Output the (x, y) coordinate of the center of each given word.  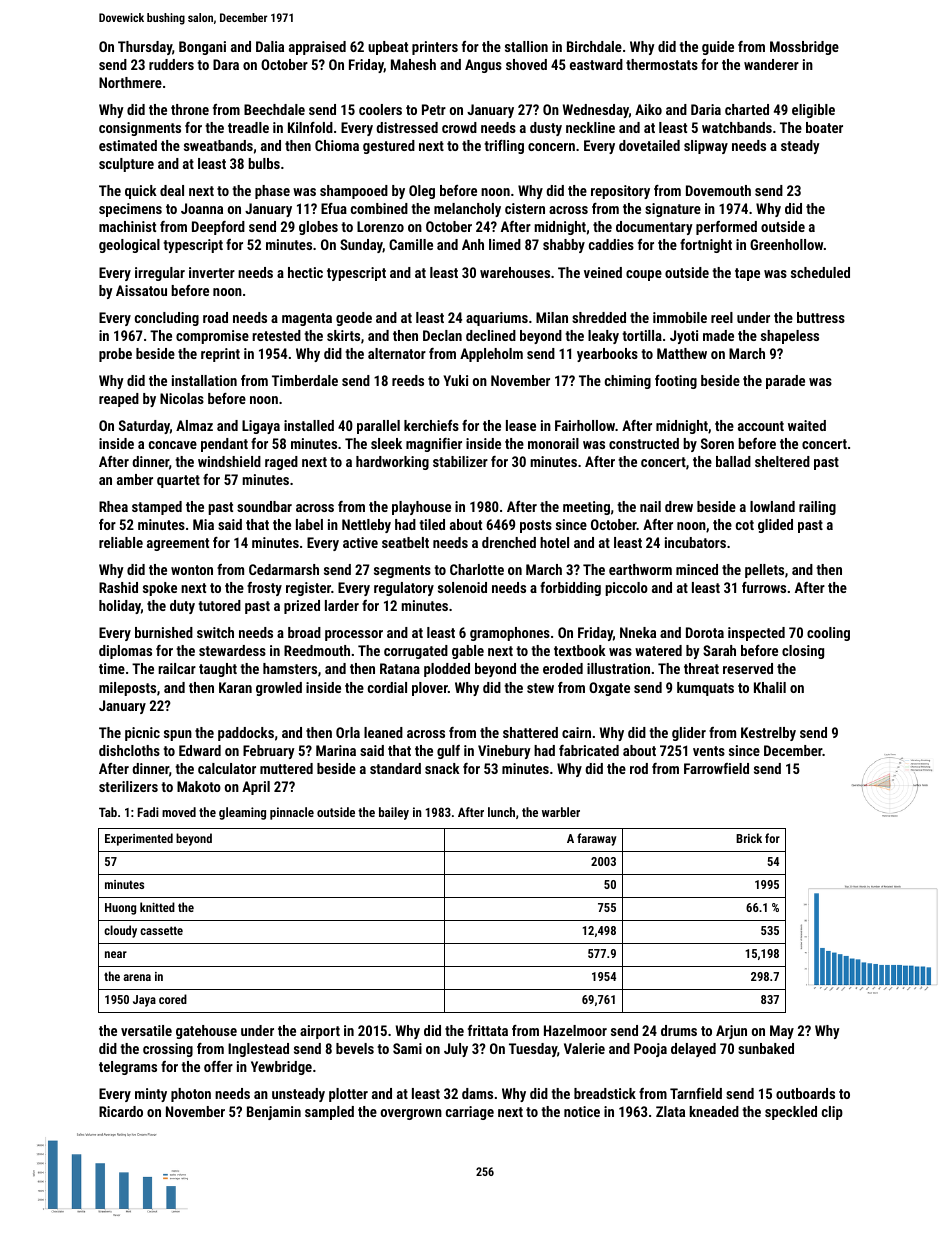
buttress (821, 317)
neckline (590, 127)
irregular (160, 274)
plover (430, 689)
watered (658, 650)
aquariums (497, 319)
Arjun (731, 1032)
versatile (146, 1030)
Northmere (130, 82)
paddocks (246, 734)
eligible (813, 111)
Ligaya (261, 427)
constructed (644, 443)
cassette (161, 930)
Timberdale (305, 380)
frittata (488, 1030)
